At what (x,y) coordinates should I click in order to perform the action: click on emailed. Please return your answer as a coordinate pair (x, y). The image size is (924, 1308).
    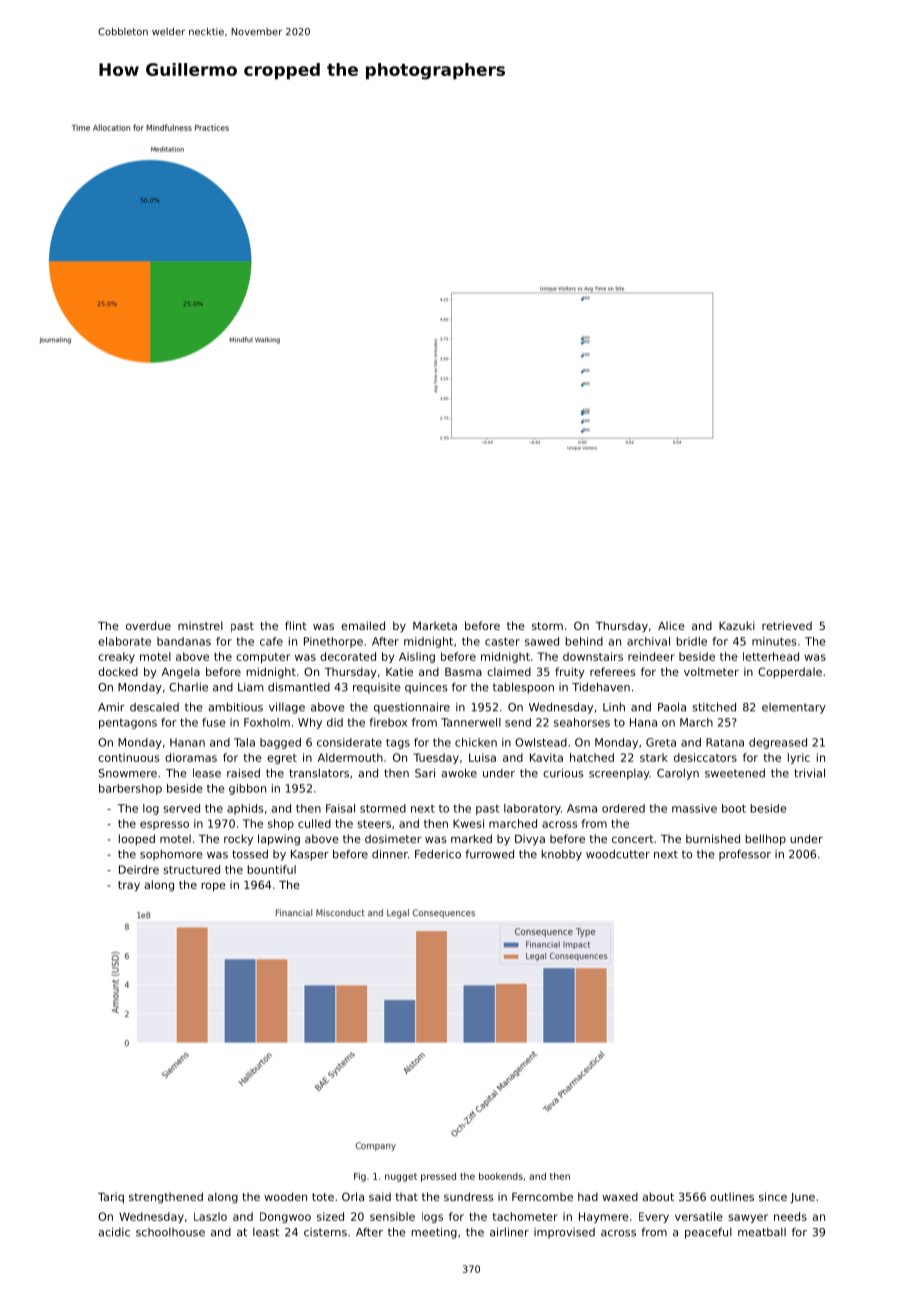
    Looking at the image, I should click on (363, 625).
